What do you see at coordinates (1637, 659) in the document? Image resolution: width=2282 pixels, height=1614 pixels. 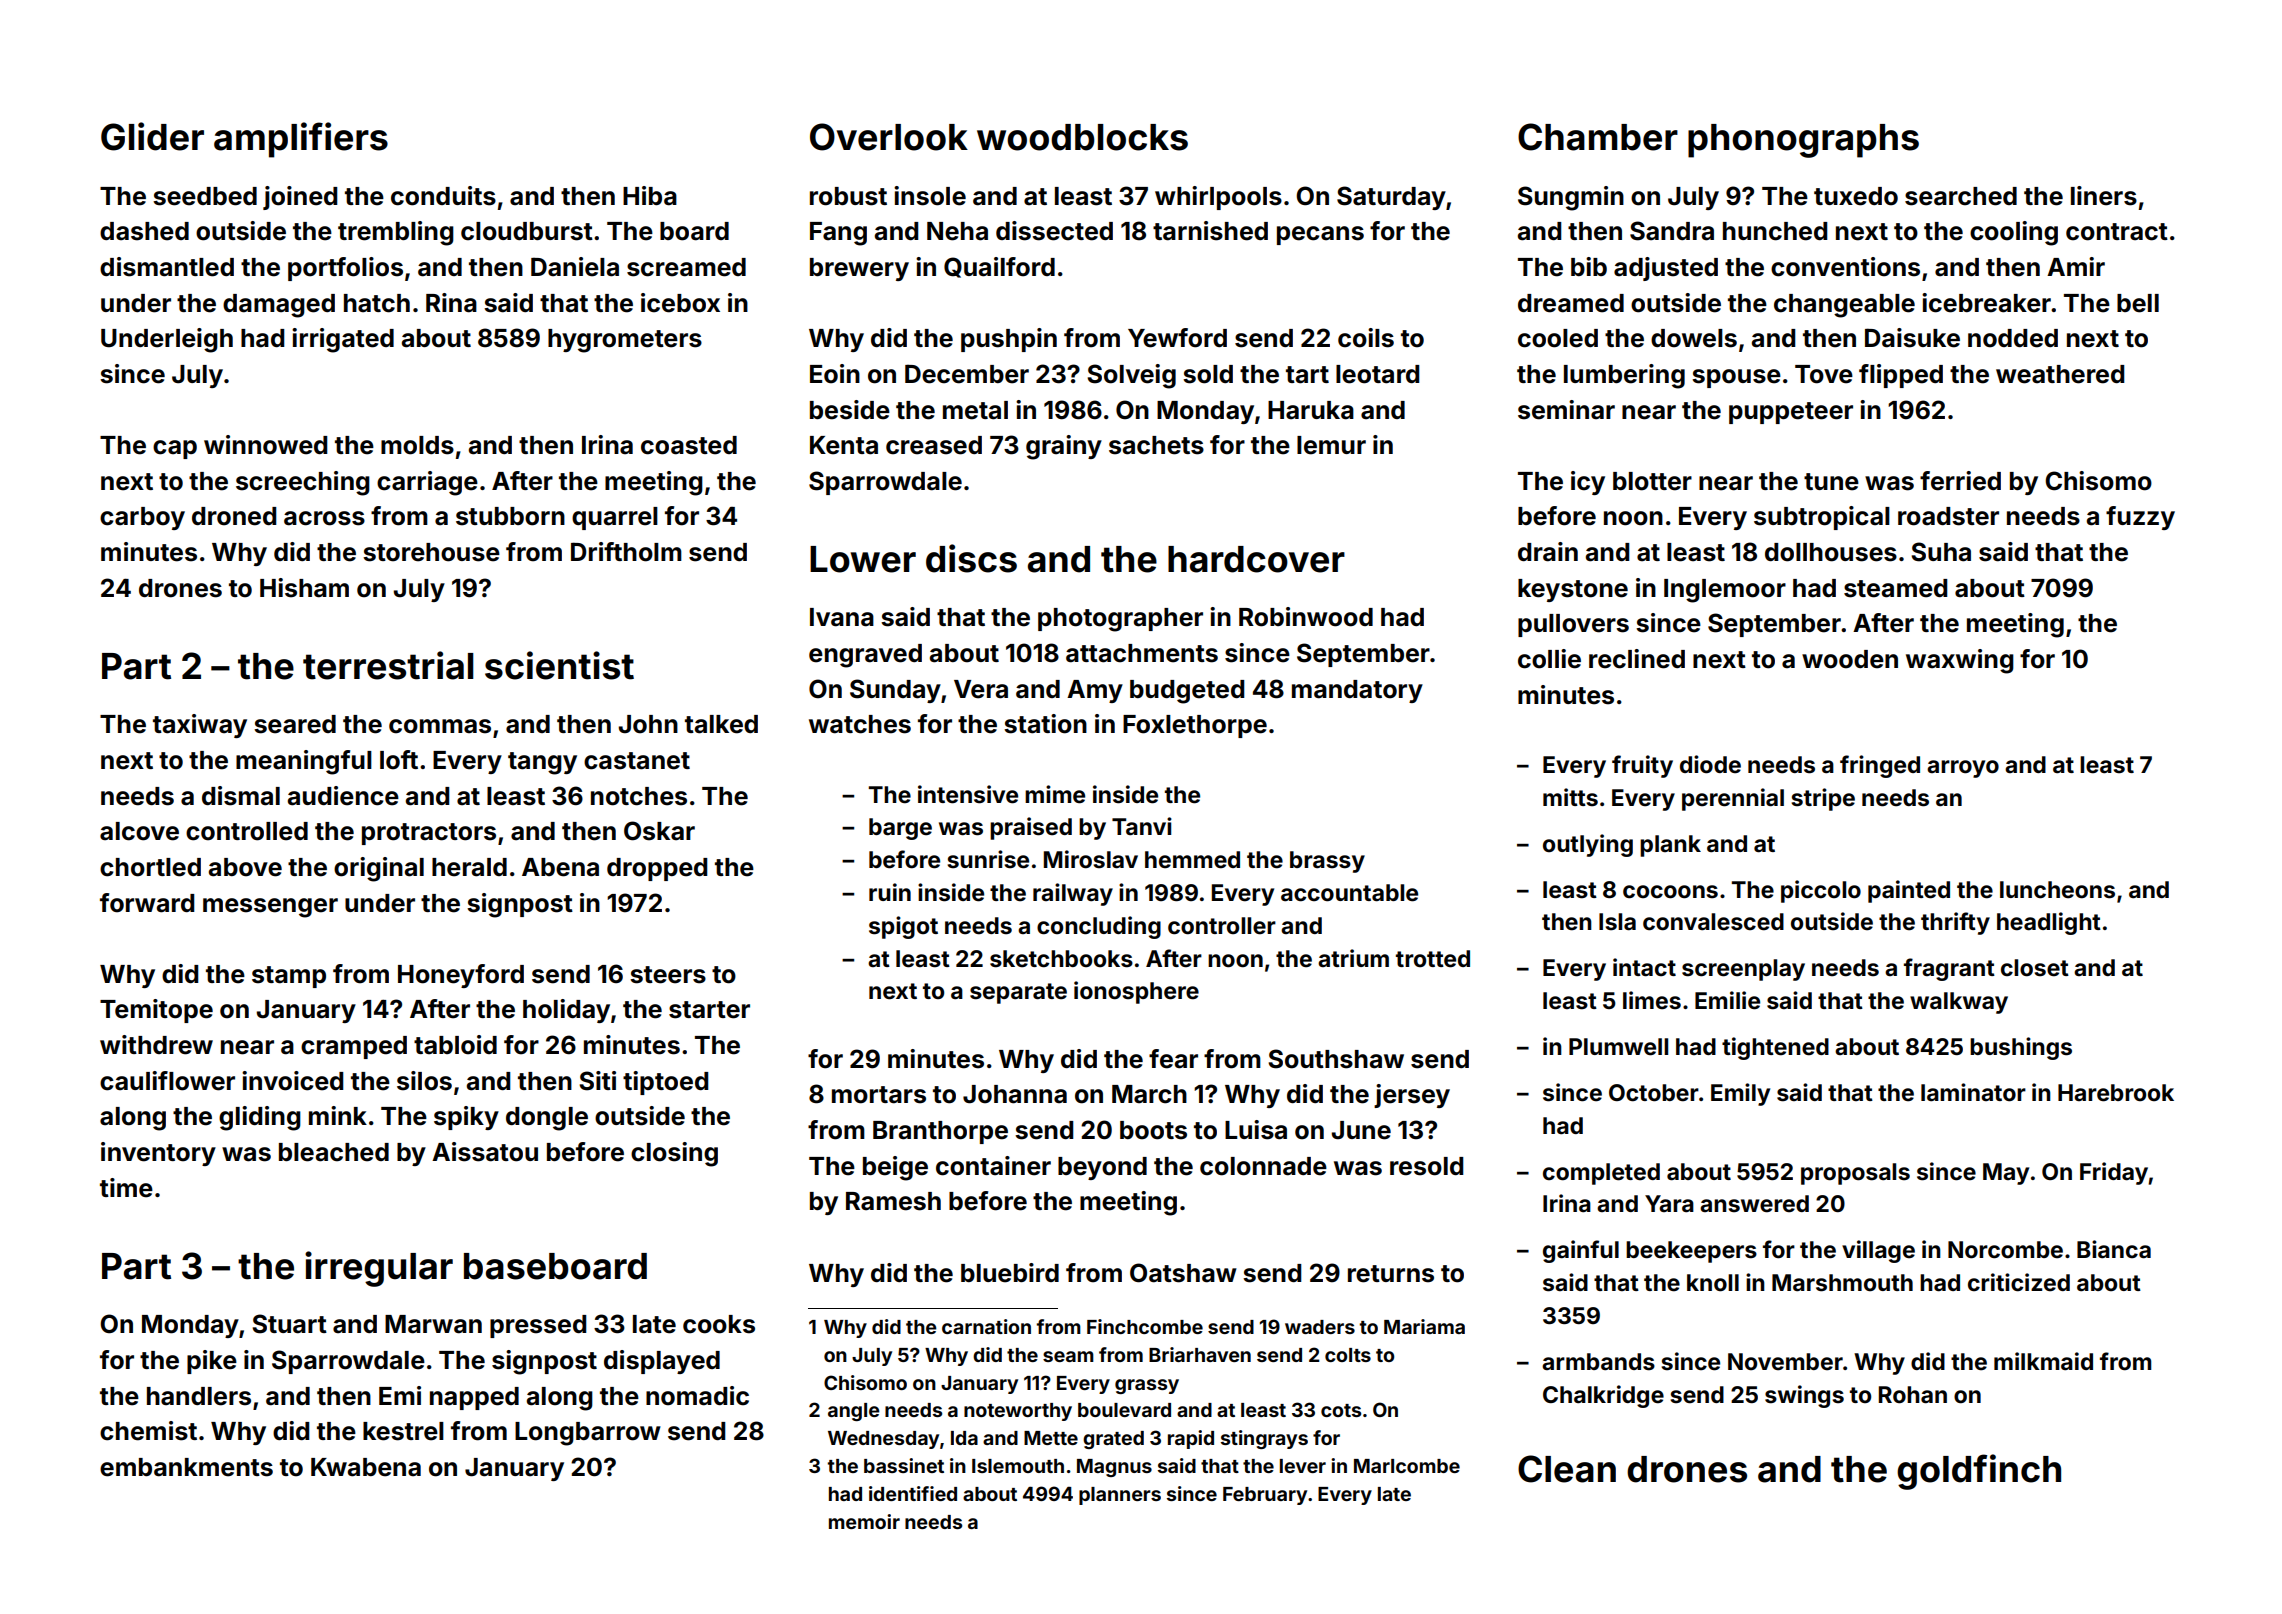 I see `reclined` at bounding box center [1637, 659].
